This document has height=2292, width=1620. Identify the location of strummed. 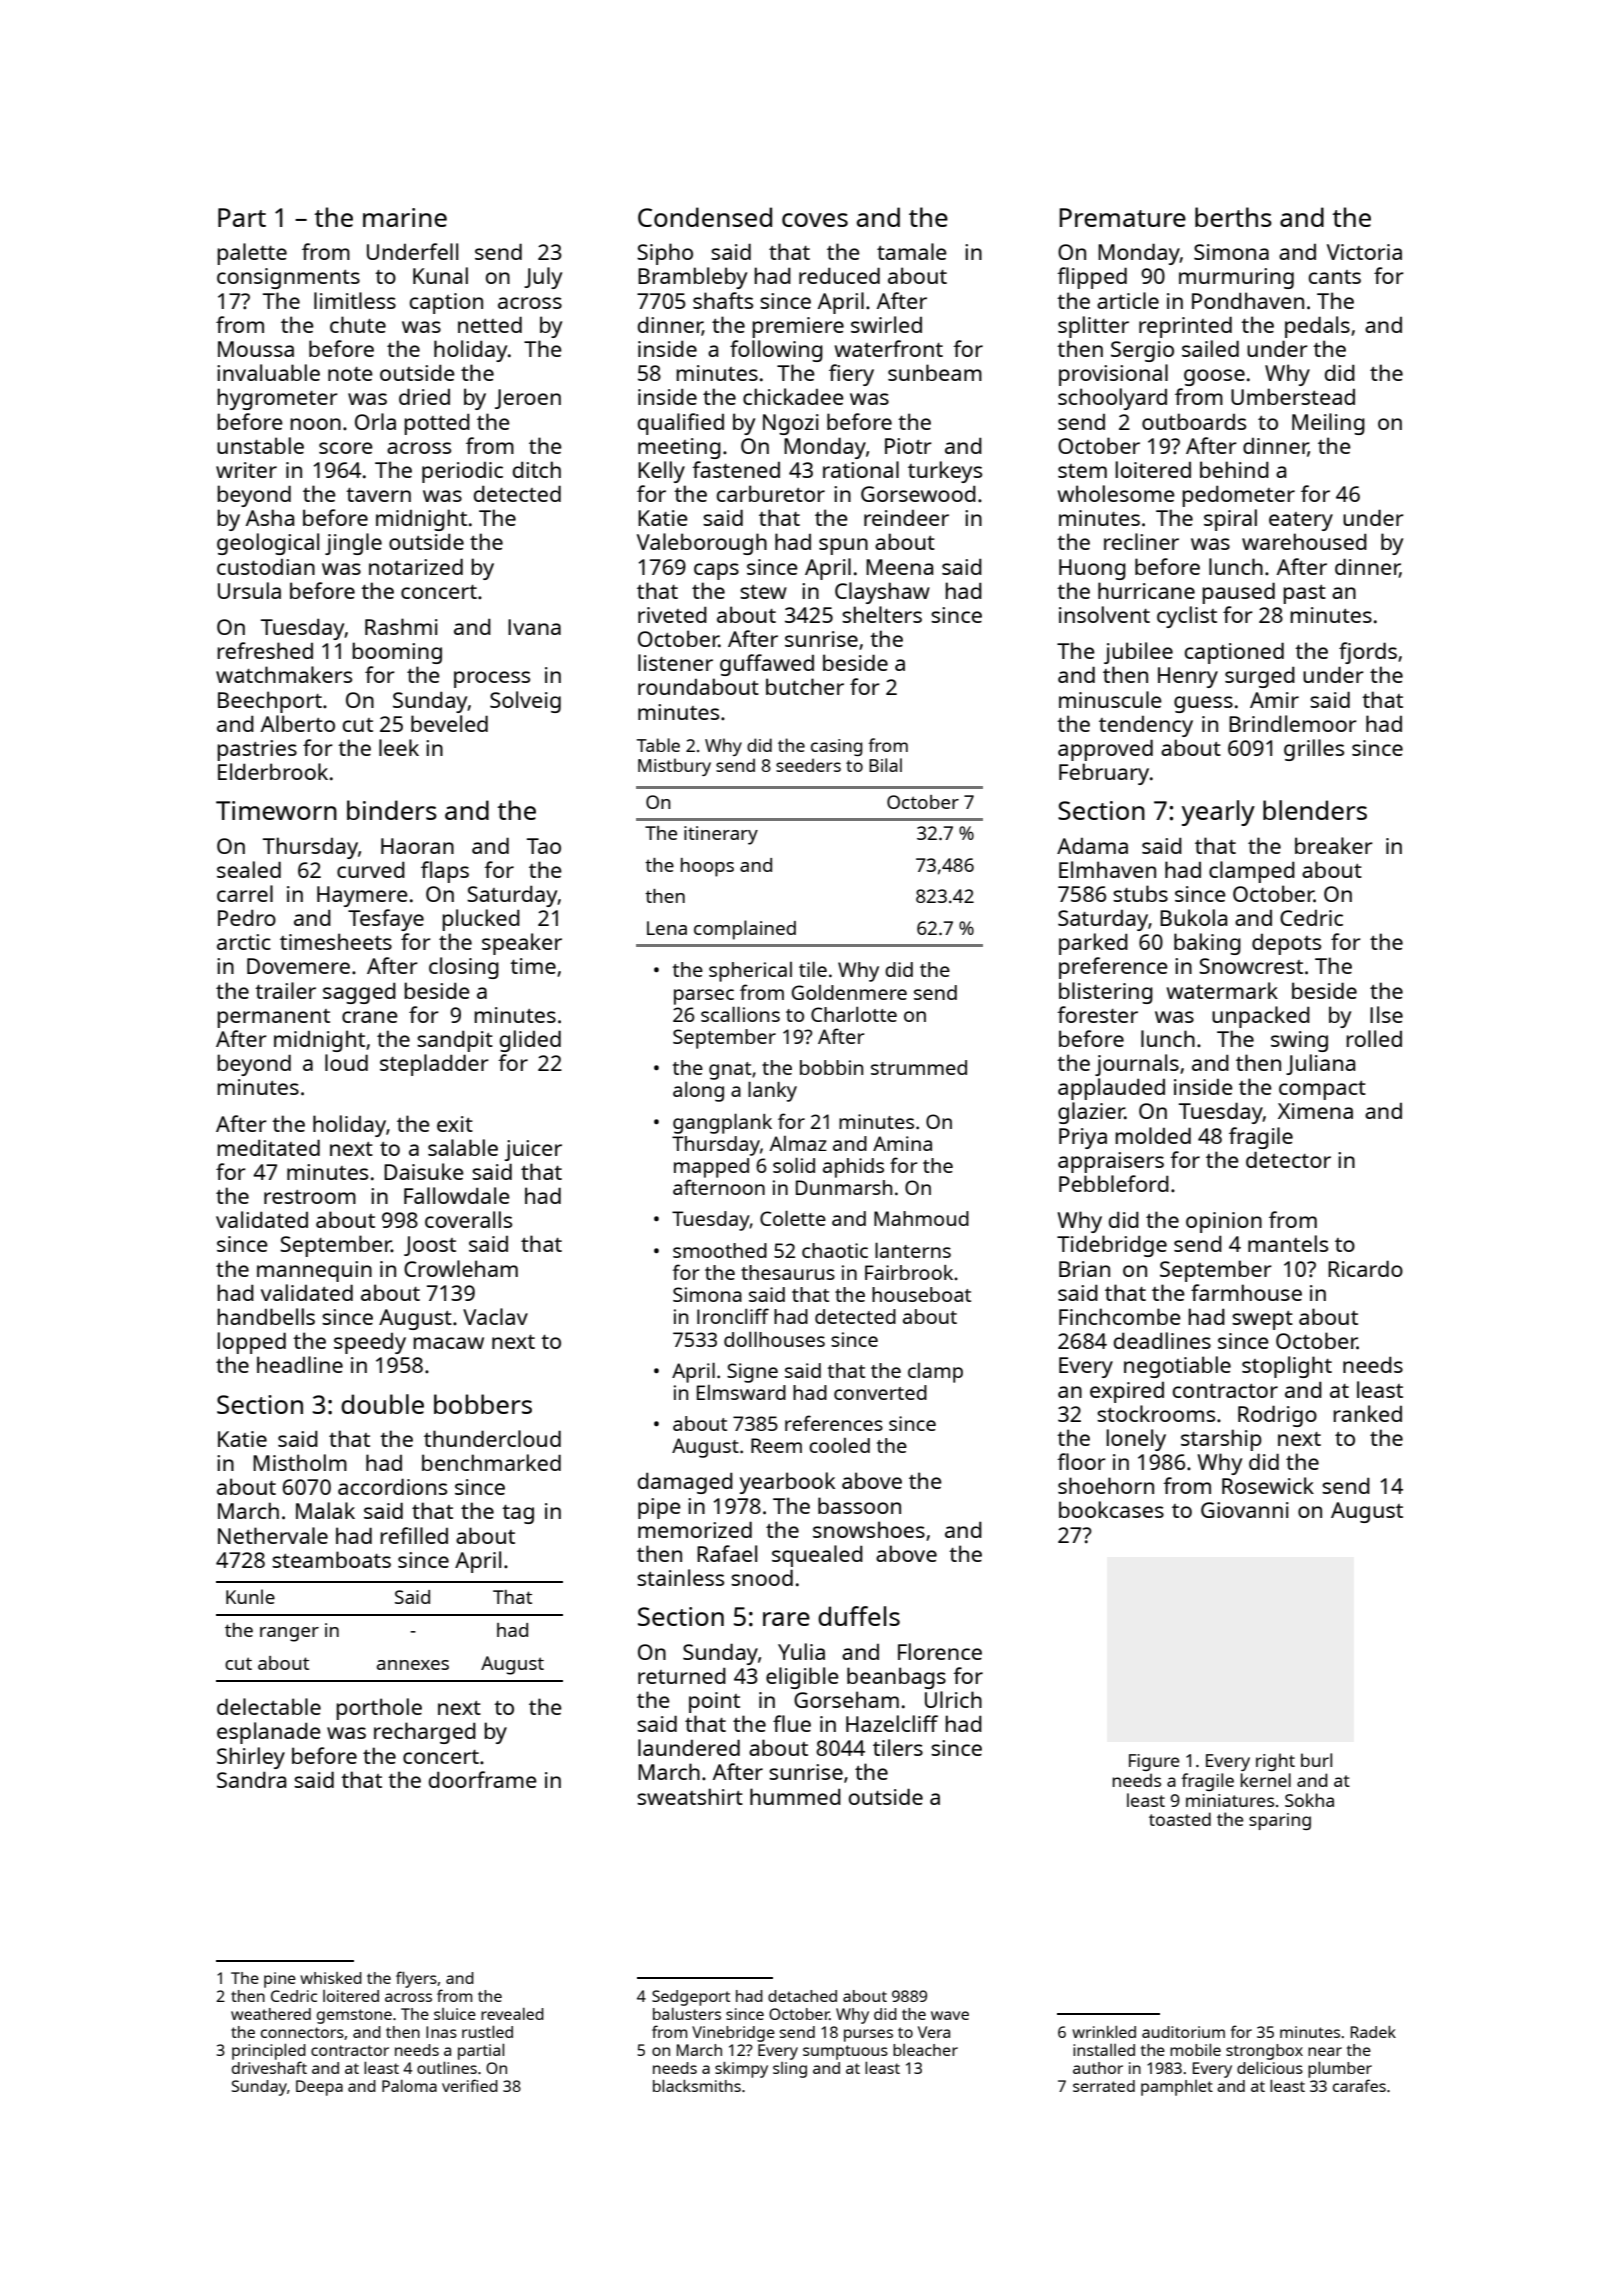
(919, 1067).
